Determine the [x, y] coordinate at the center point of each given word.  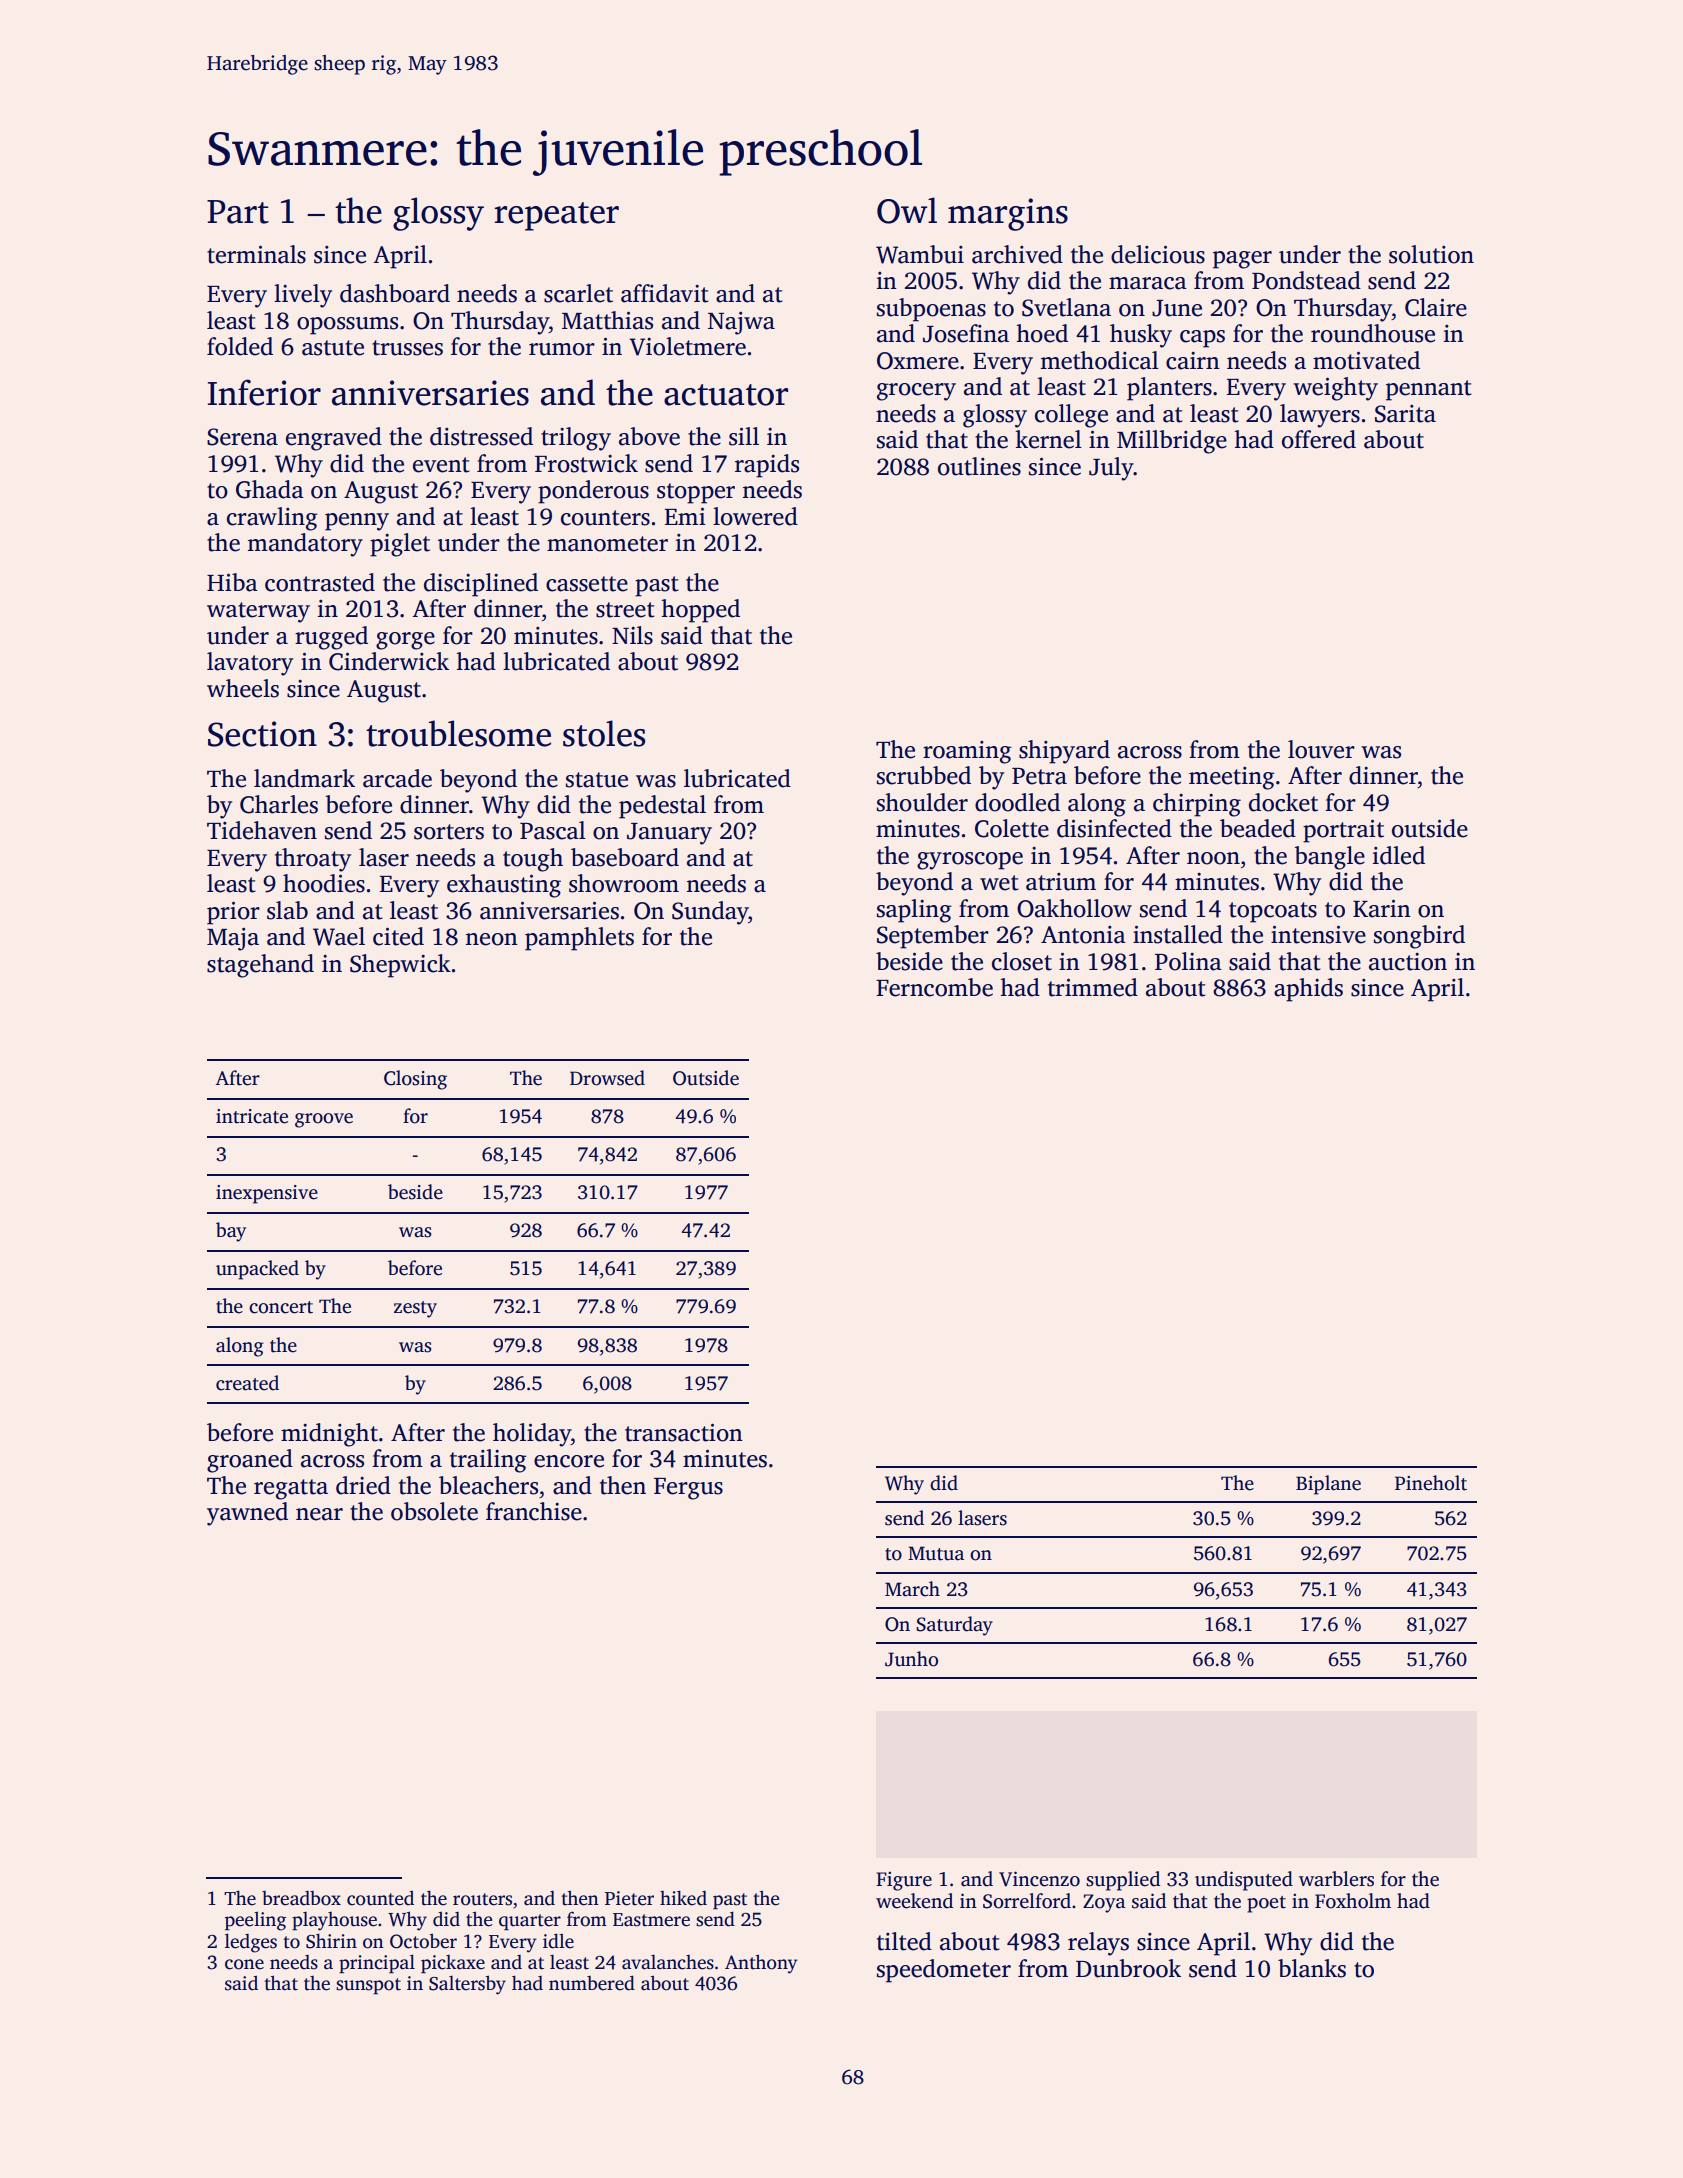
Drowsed [607, 1078]
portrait [1343, 831]
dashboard [395, 293]
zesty [415, 1309]
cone [244, 1964]
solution [1431, 254]
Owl [907, 210]
